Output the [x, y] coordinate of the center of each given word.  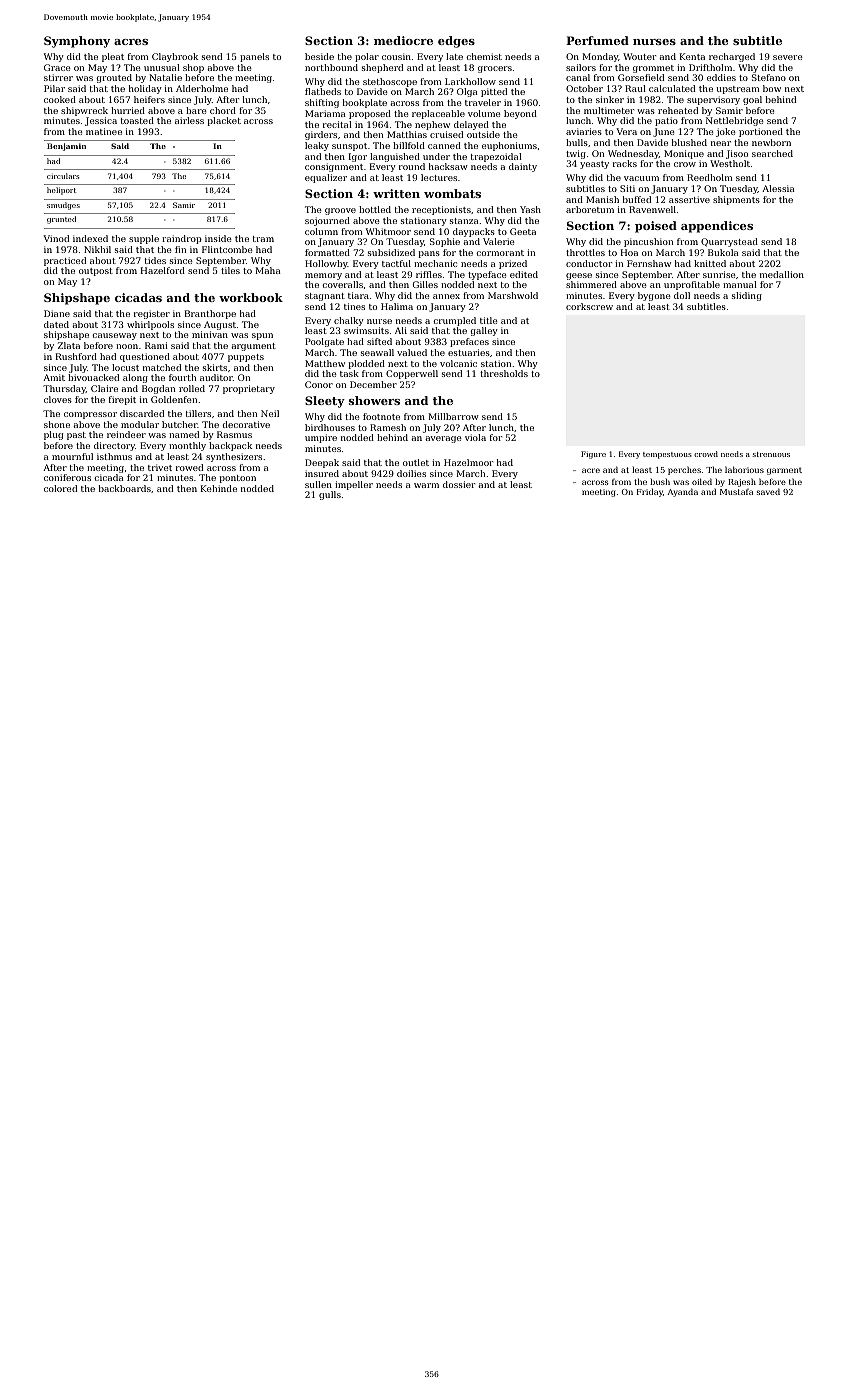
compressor [90, 415]
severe [788, 57]
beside [319, 56]
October [584, 88]
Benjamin [66, 147]
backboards [125, 488]
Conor [319, 384]
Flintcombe [227, 249]
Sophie [445, 242]
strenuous [771, 454]
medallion [782, 274]
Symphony [77, 42]
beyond [520, 114]
